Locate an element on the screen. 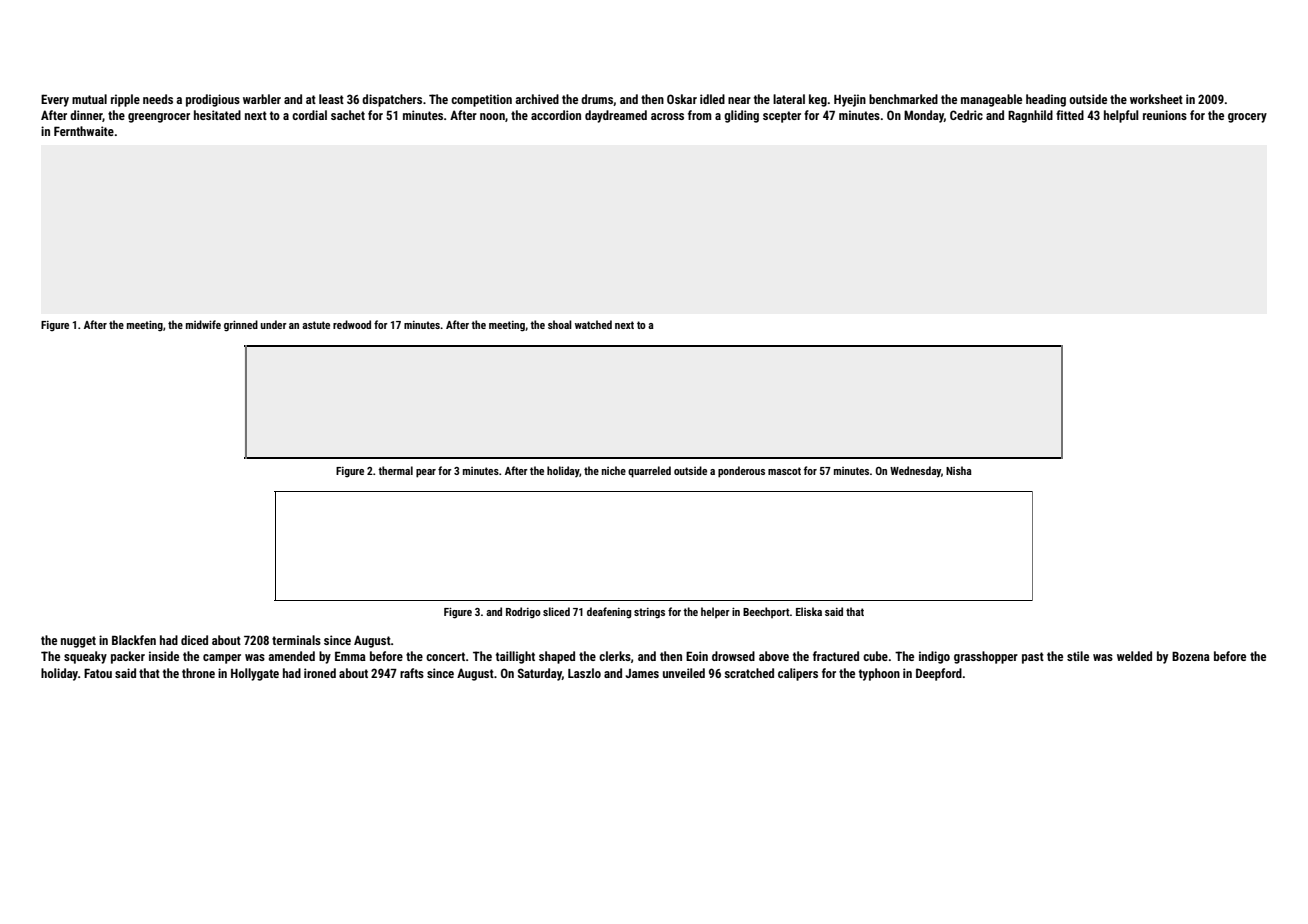 The image size is (1308, 924). nugget is located at coordinates (78, 642).
